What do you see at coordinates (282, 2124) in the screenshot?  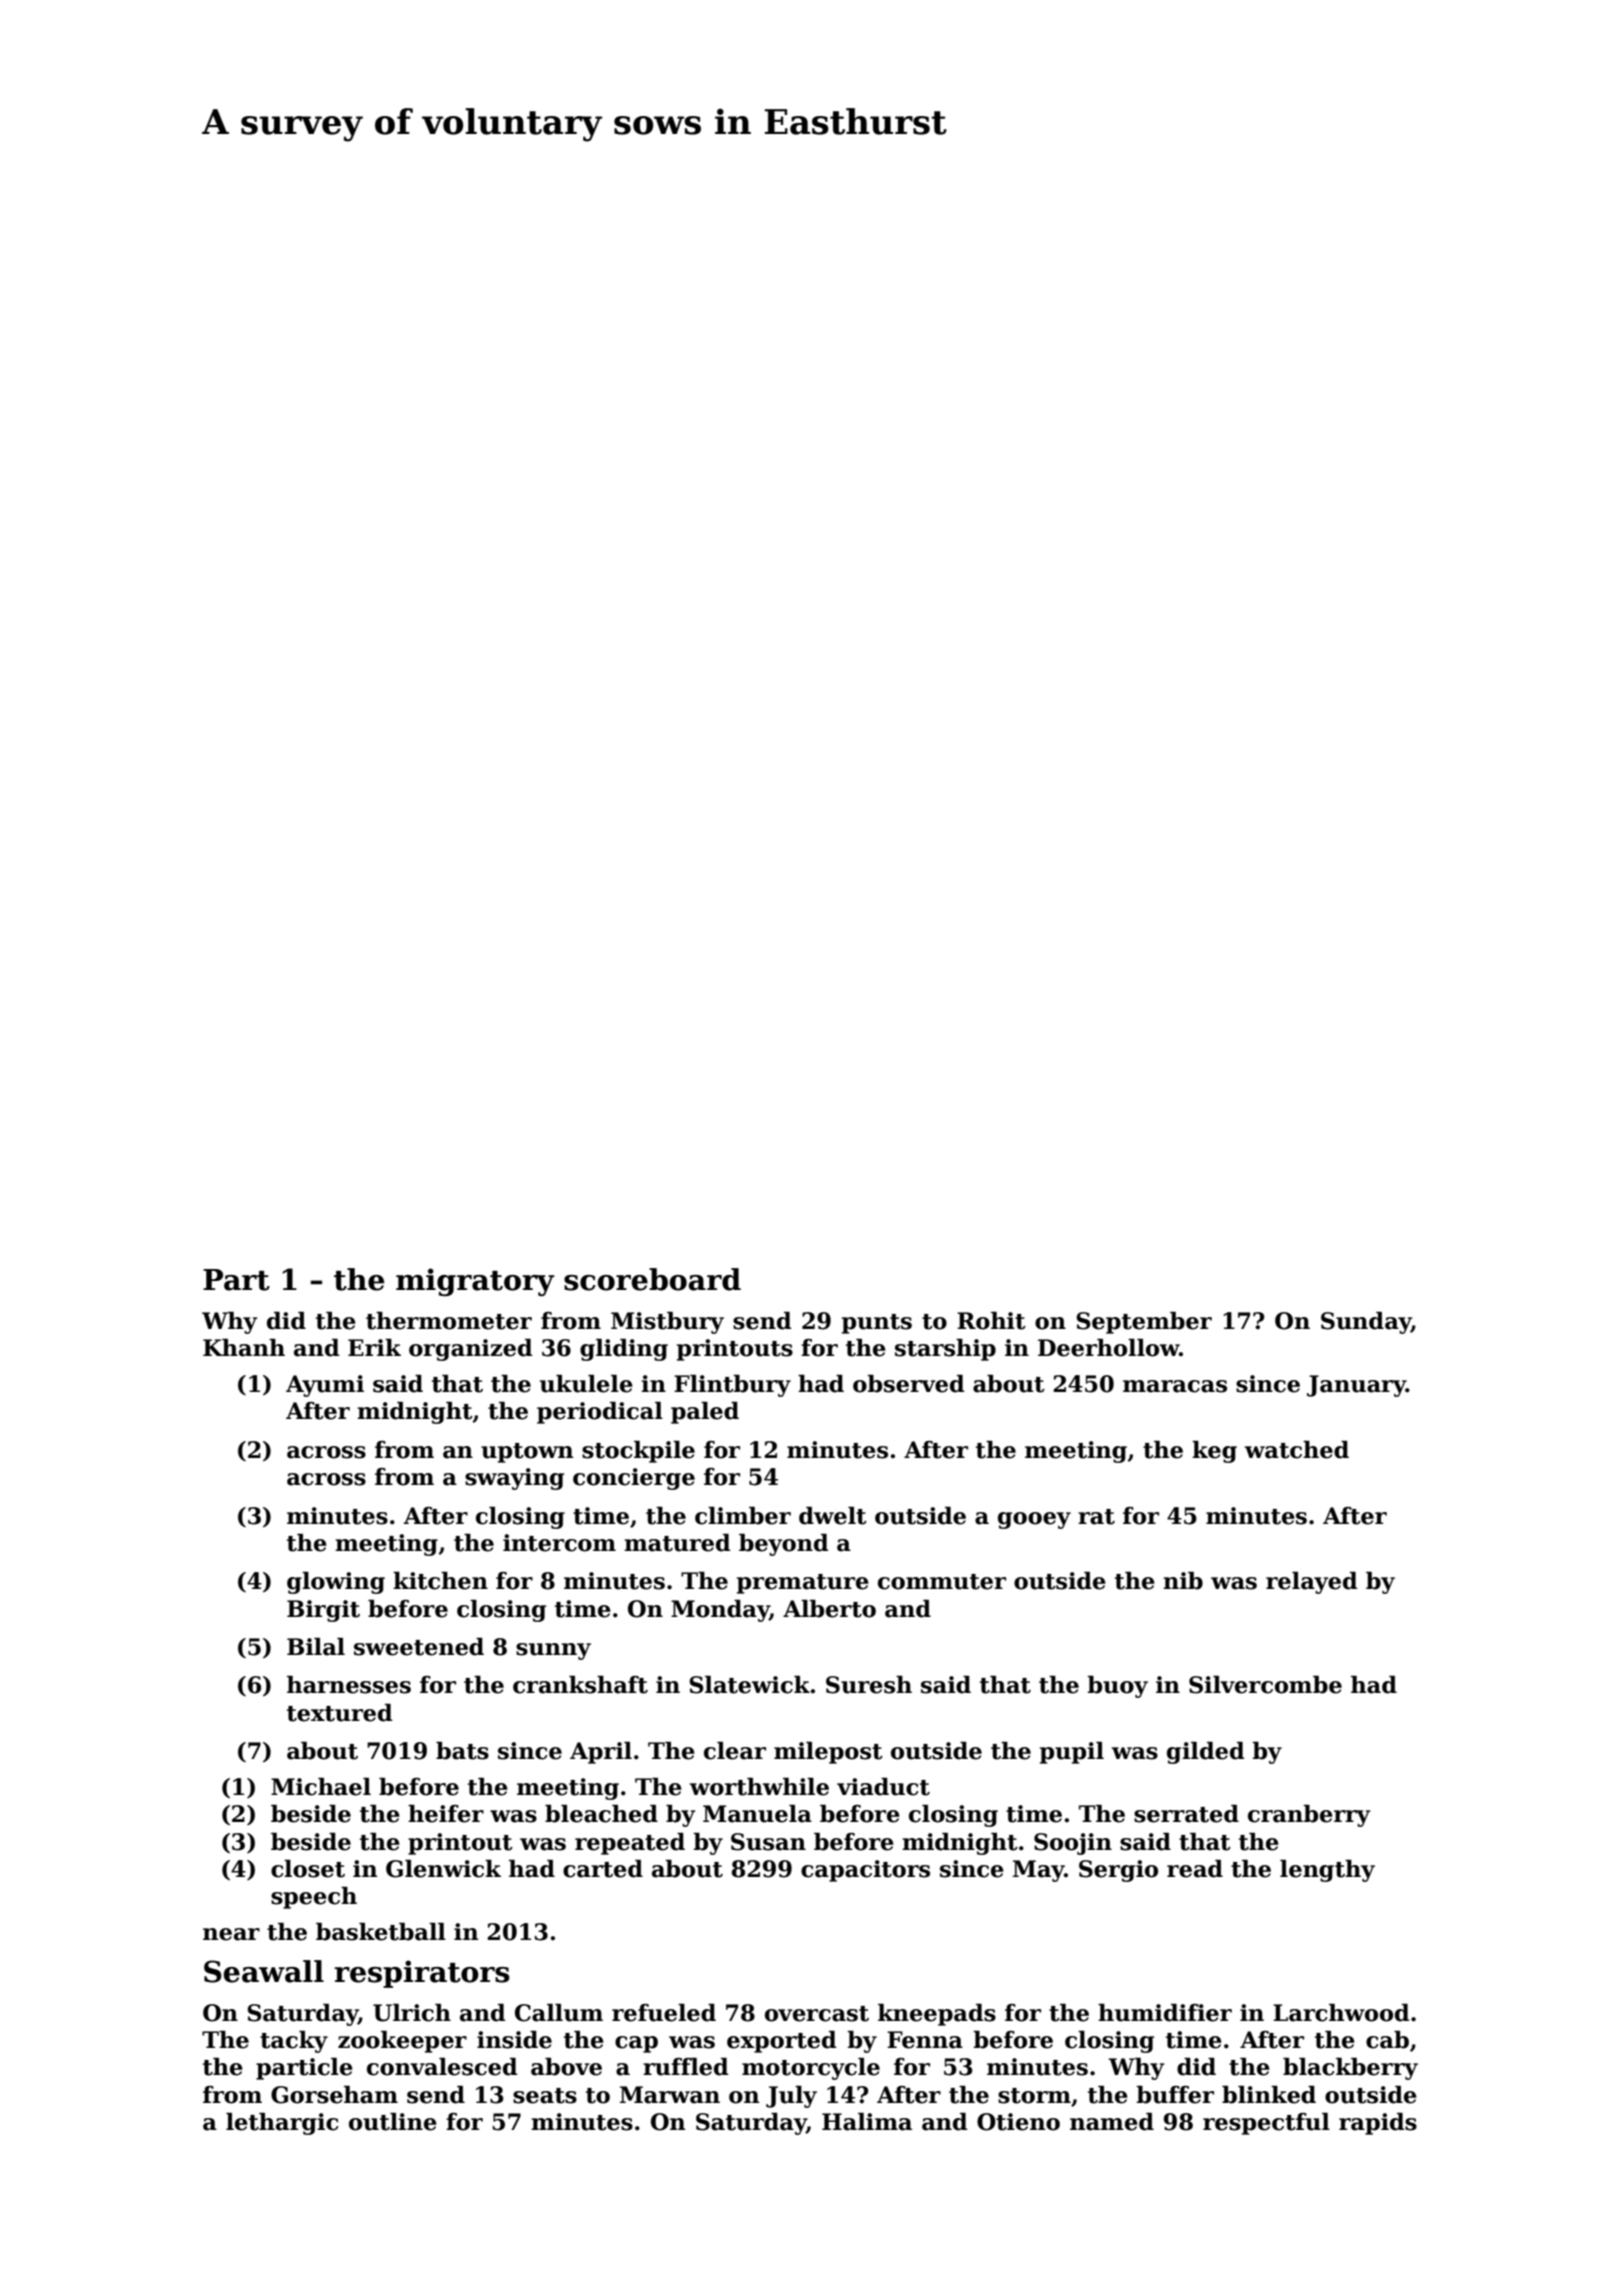 I see `lethargic` at bounding box center [282, 2124].
